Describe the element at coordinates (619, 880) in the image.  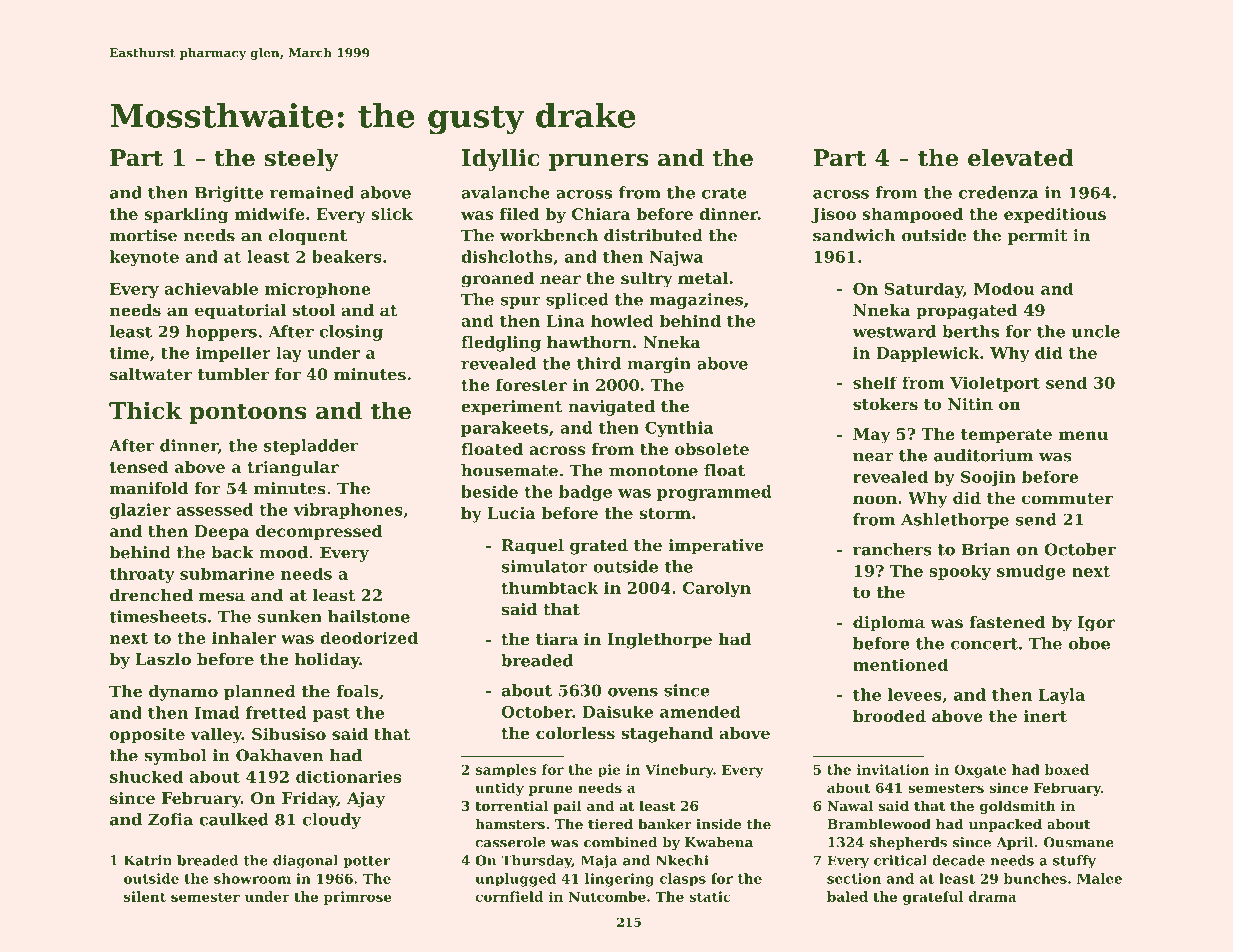
I see `lingering` at that location.
